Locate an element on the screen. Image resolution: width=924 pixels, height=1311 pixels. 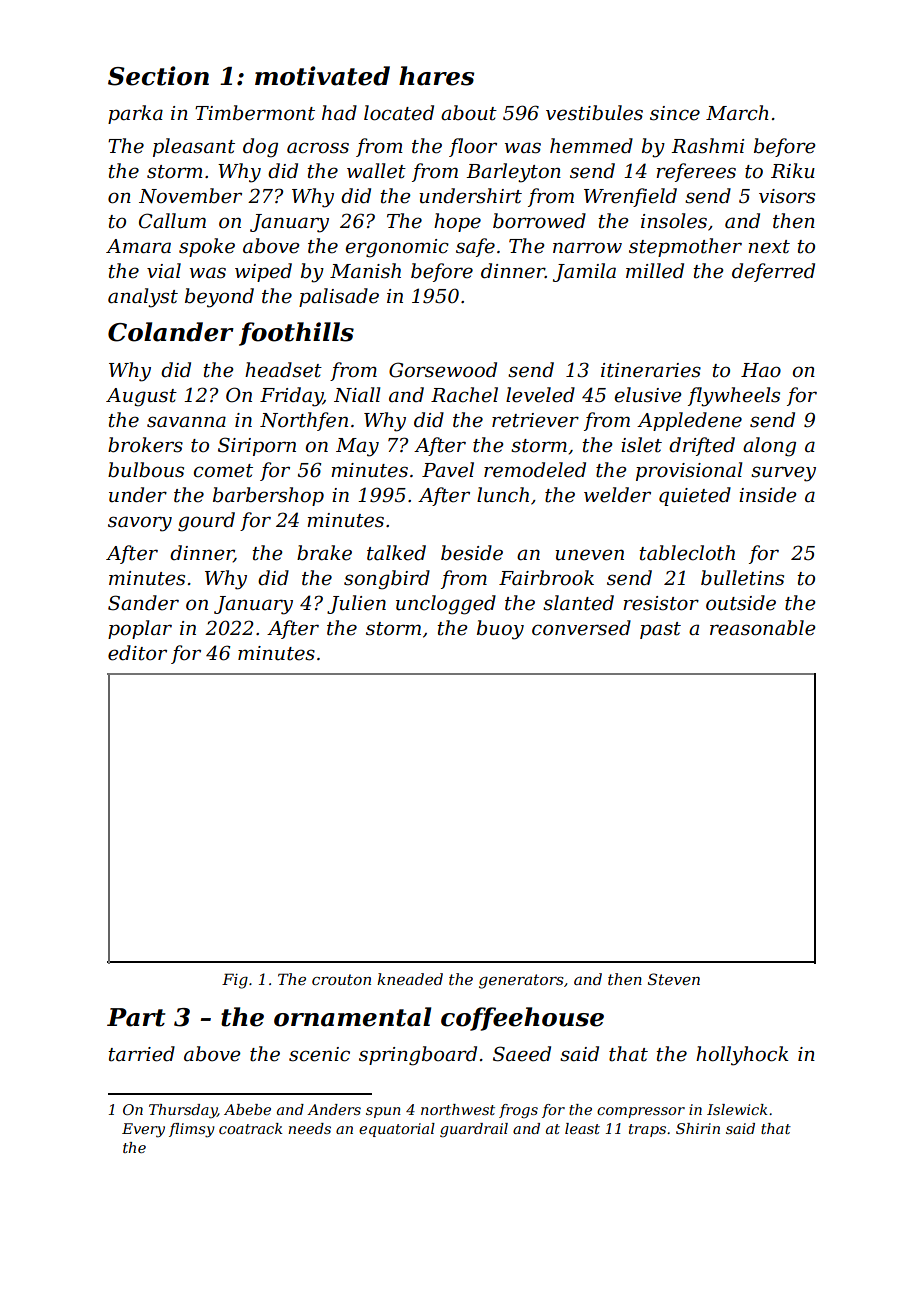
March is located at coordinates (737, 113).
